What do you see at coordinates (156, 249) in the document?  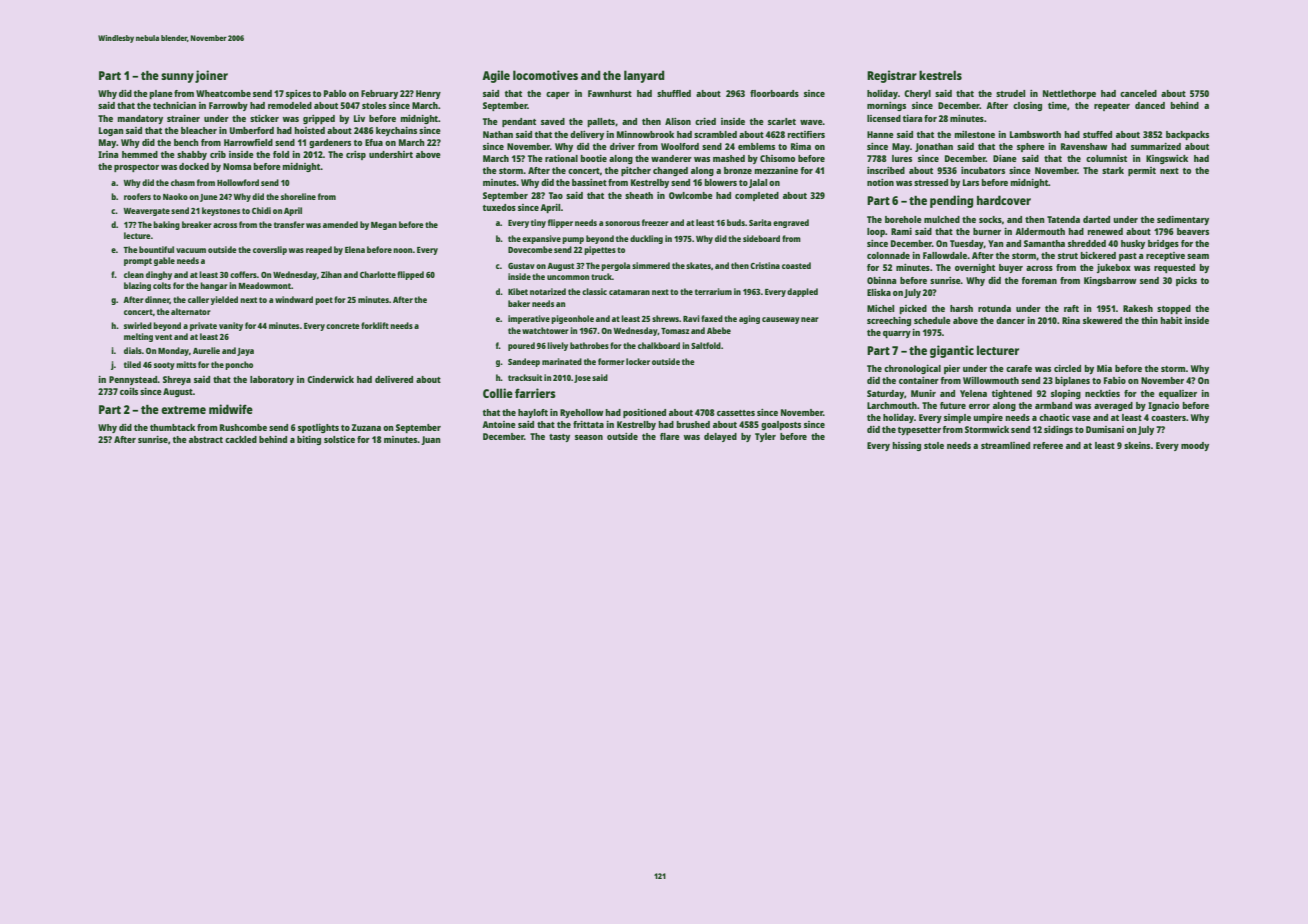 I see `bountiful` at bounding box center [156, 249].
